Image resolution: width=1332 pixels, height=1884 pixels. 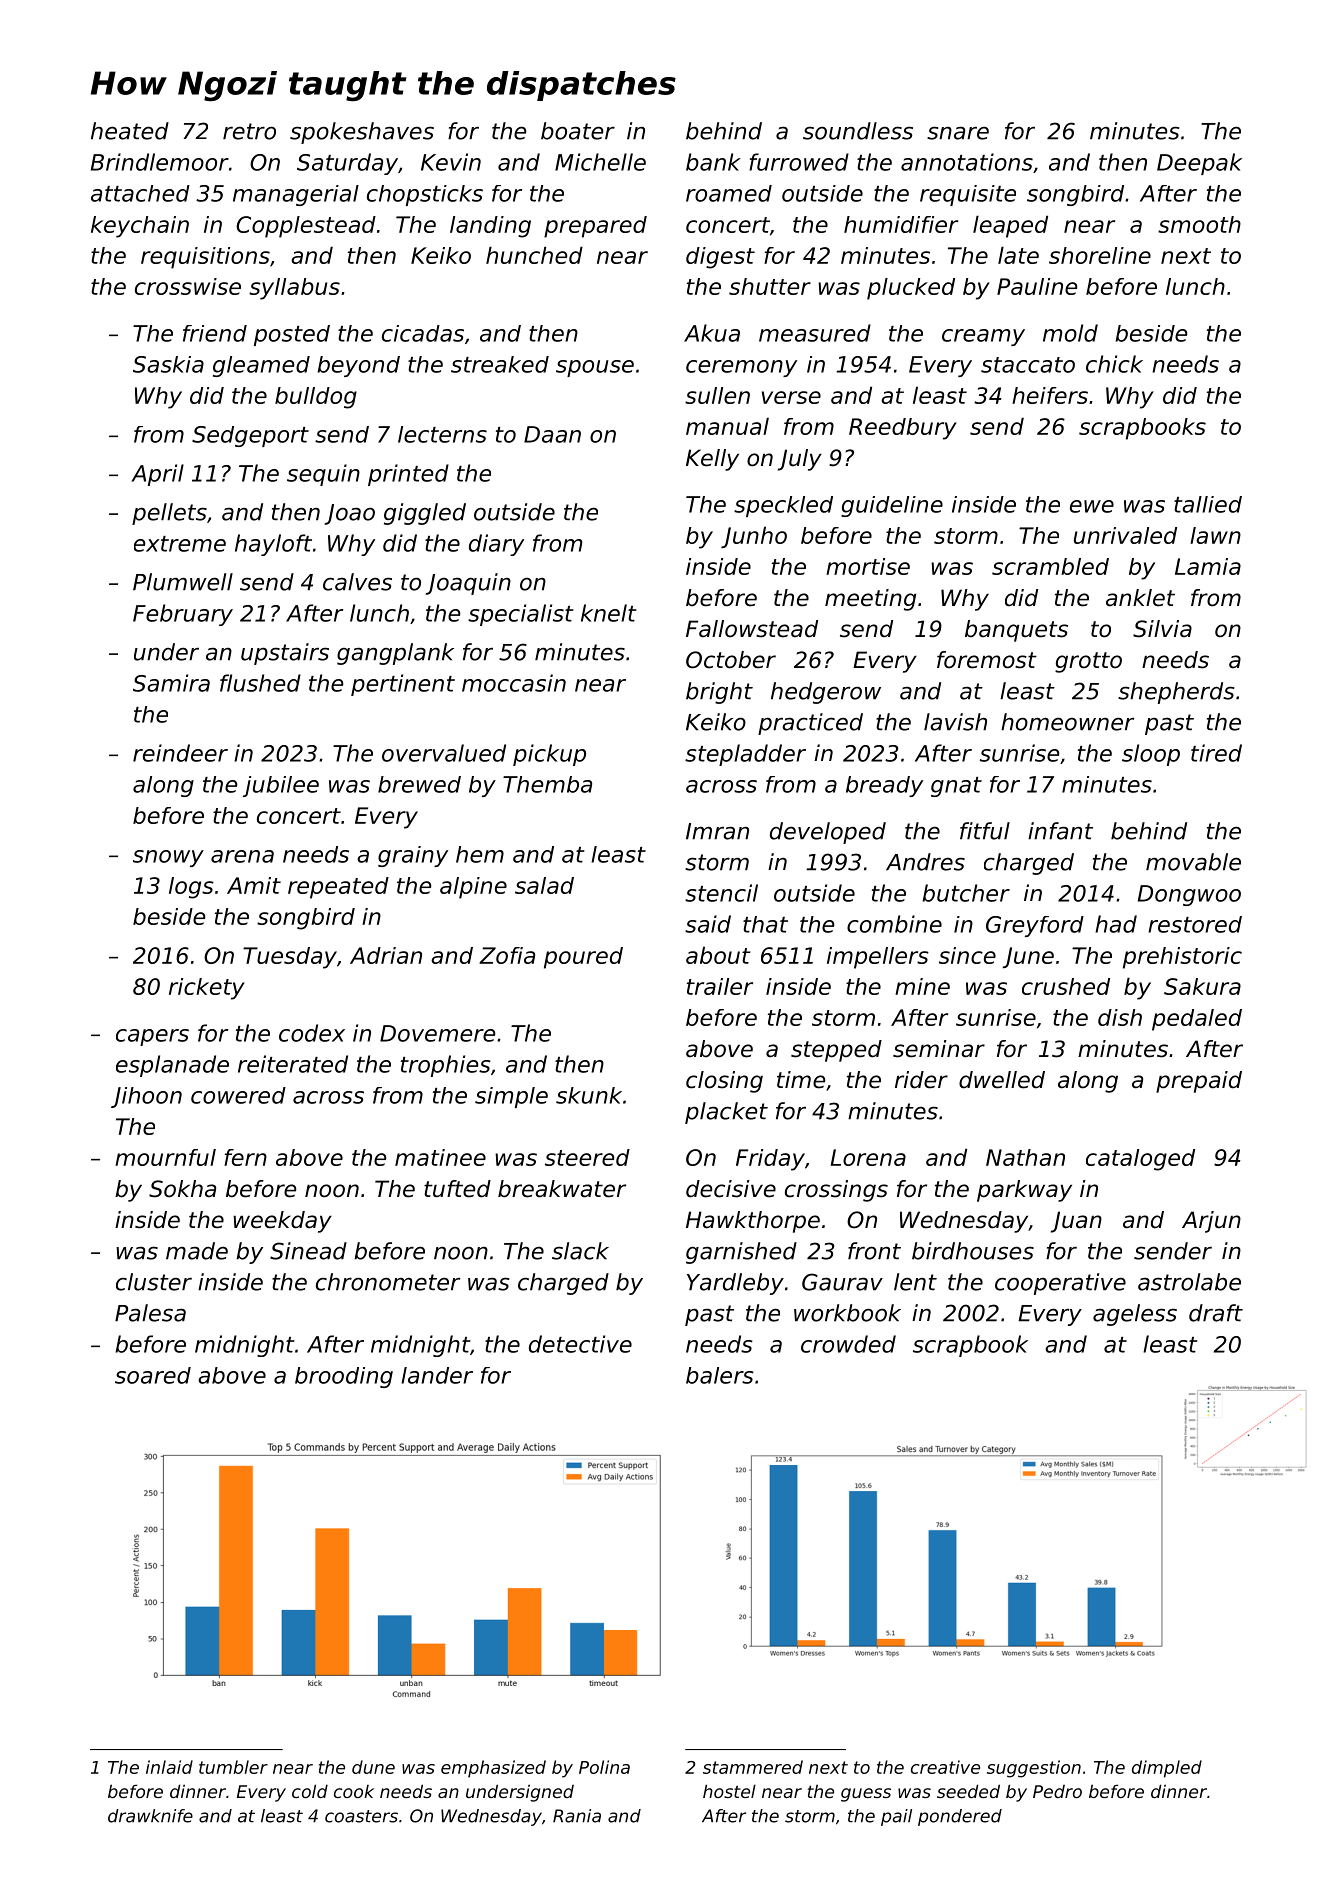 I want to click on Deepak, so click(x=1199, y=164).
